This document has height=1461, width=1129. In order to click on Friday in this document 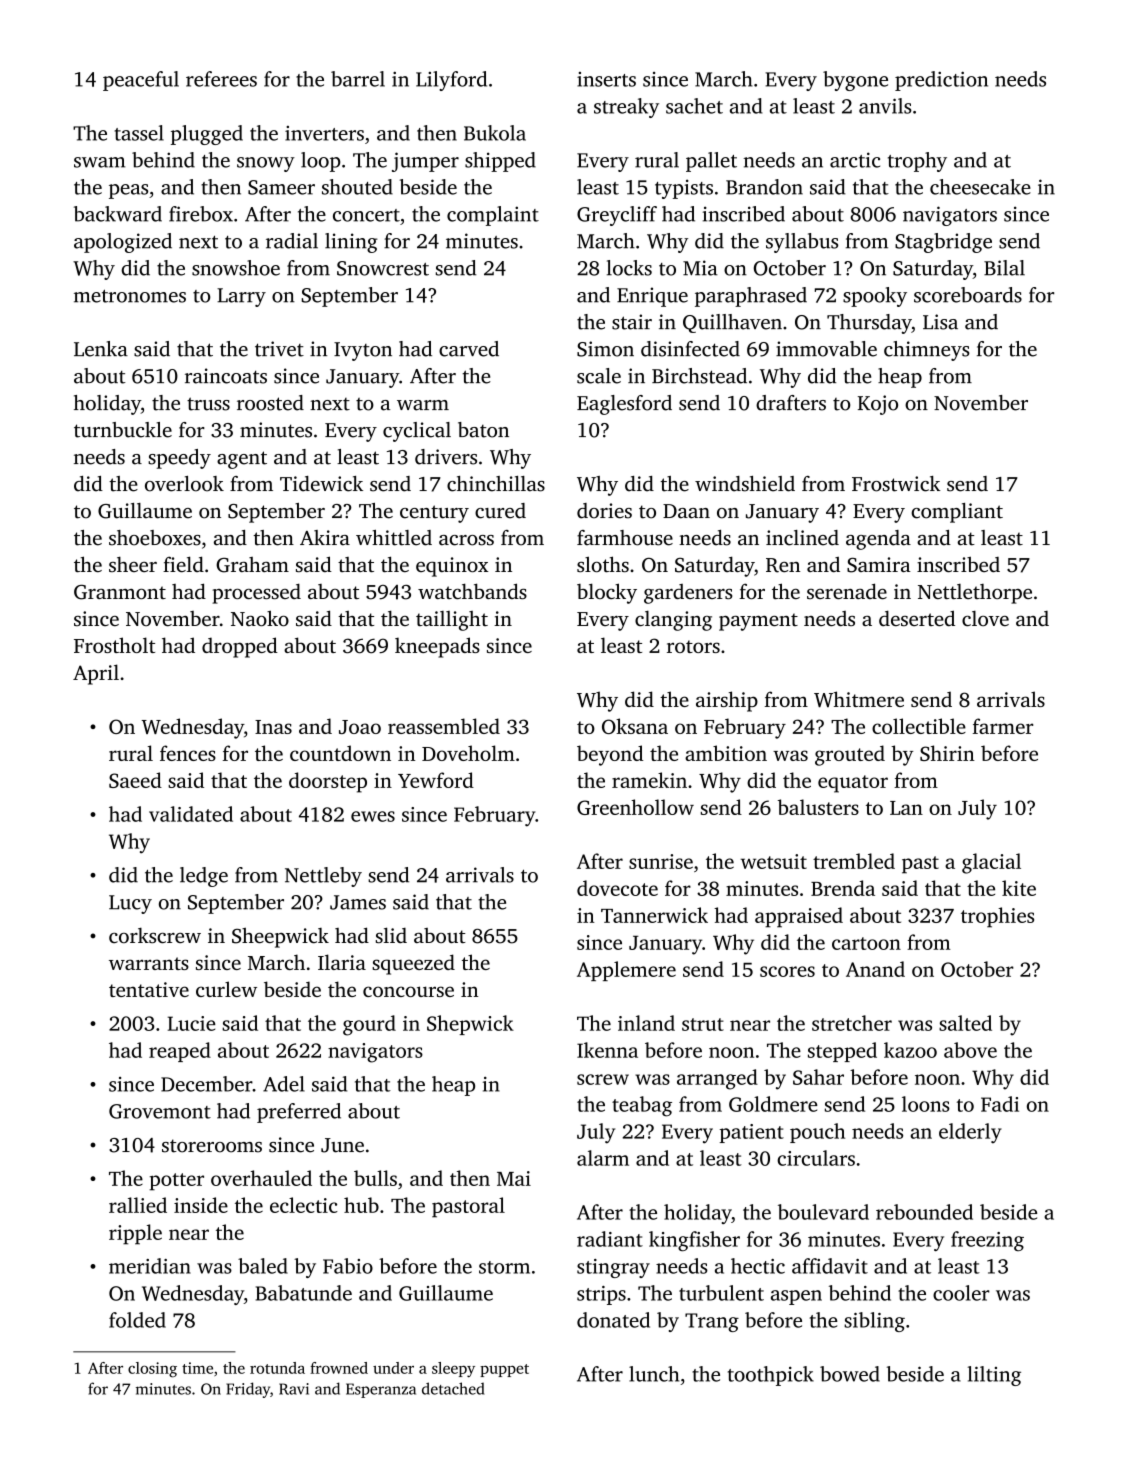, I will do `click(248, 1390)`.
